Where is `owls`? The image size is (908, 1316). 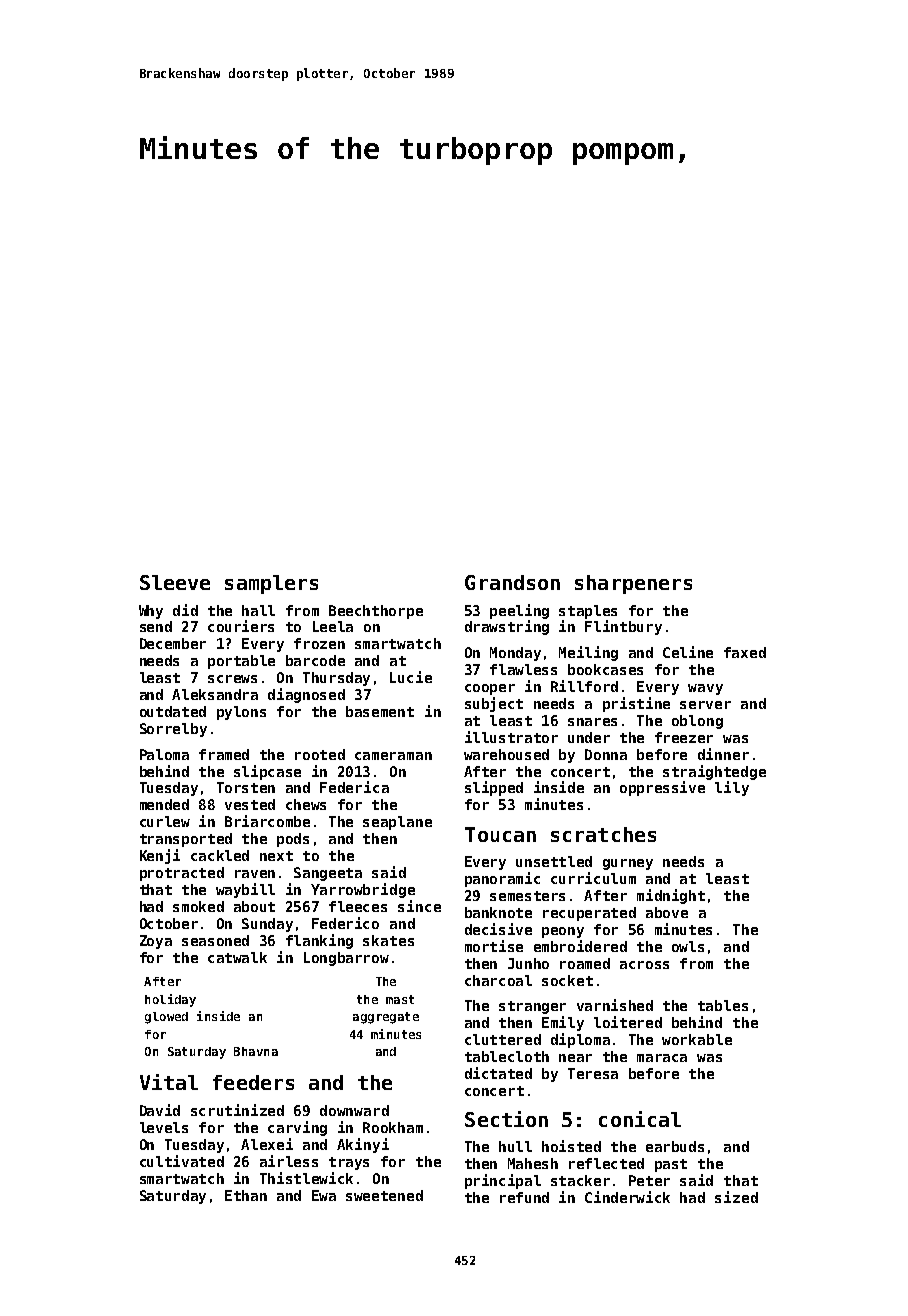 owls is located at coordinates (688, 946).
